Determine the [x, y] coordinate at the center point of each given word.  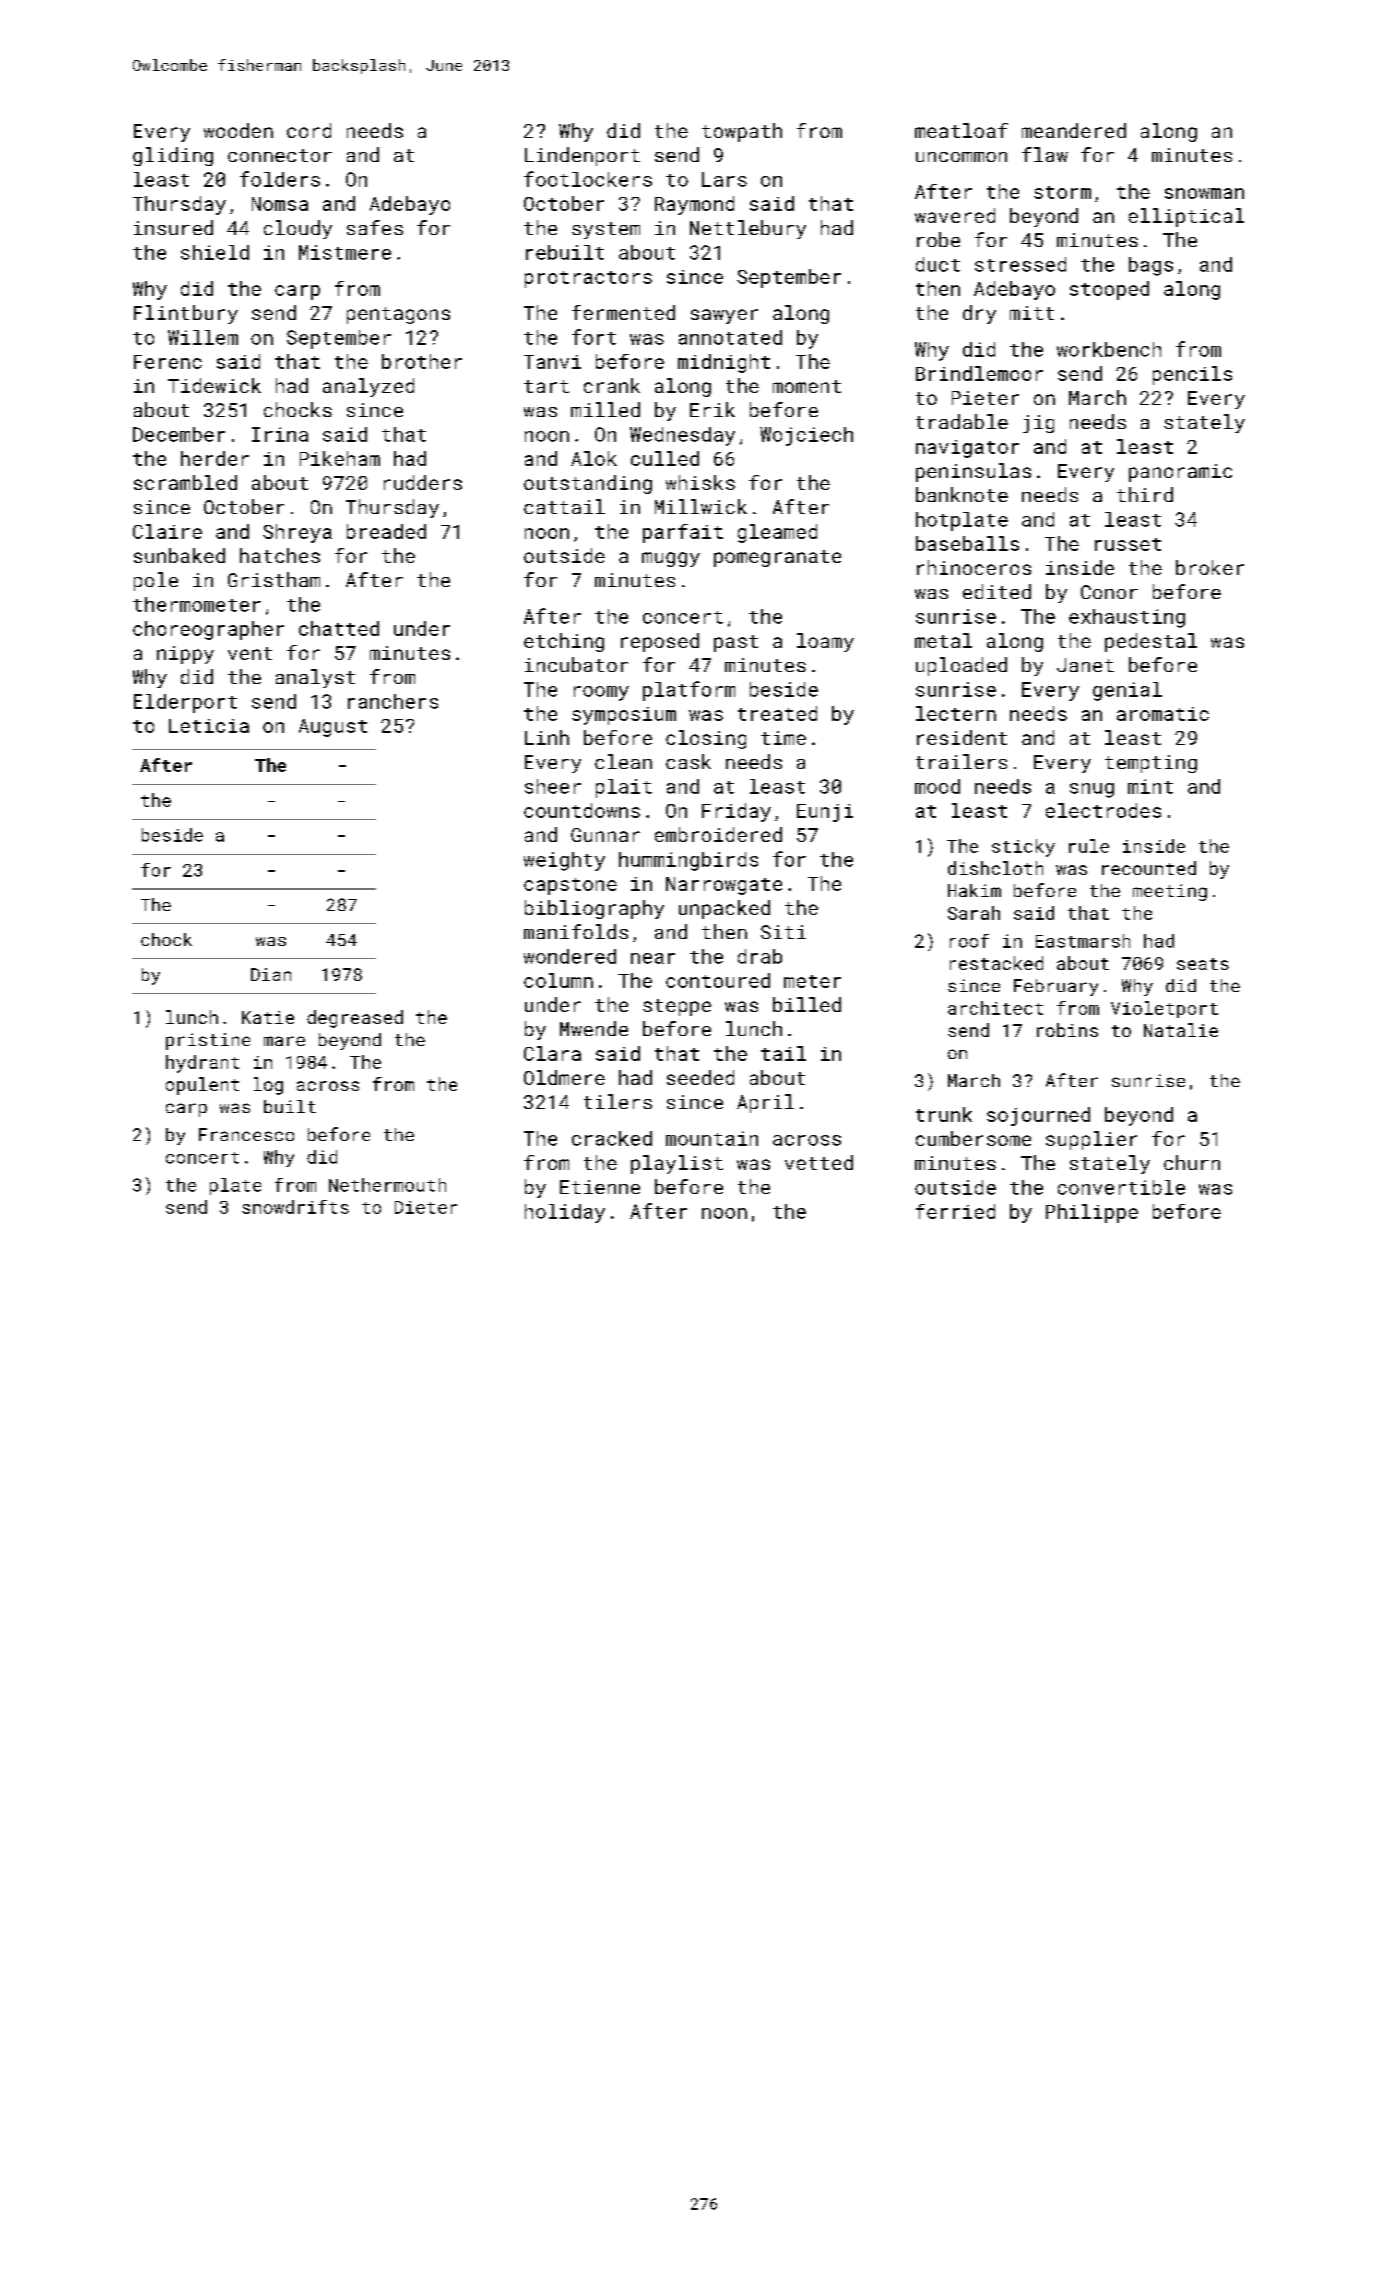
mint [1150, 786]
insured [173, 227]
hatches [280, 555]
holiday [565, 1213]
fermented [623, 312]
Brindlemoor [979, 373]
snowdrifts [295, 1207]
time [783, 738]
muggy [671, 559]
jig [1038, 424]
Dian [271, 974]
